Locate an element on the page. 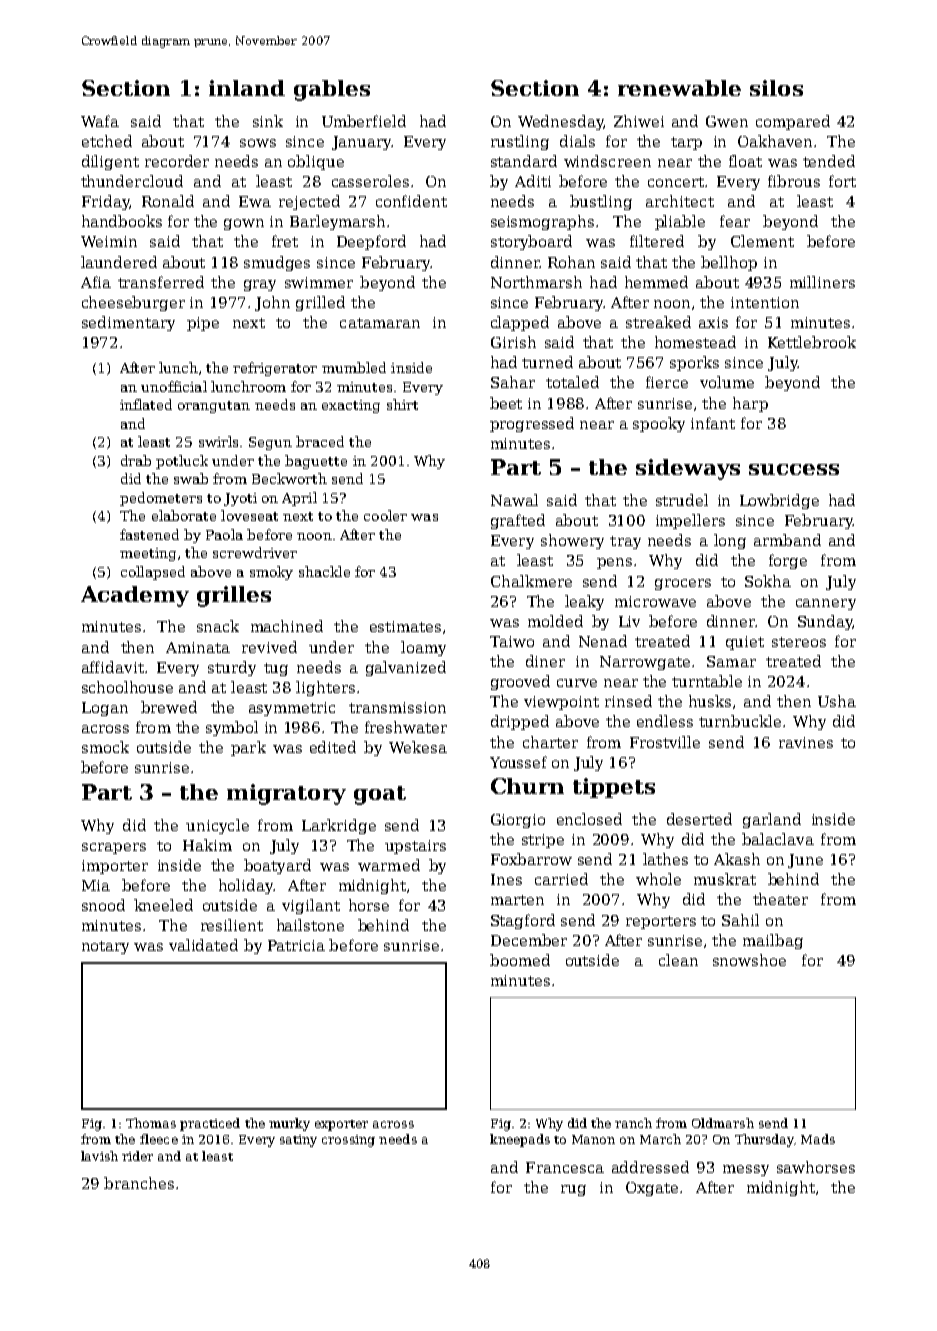 The height and width of the document is (1331, 937). boomed is located at coordinates (520, 960).
